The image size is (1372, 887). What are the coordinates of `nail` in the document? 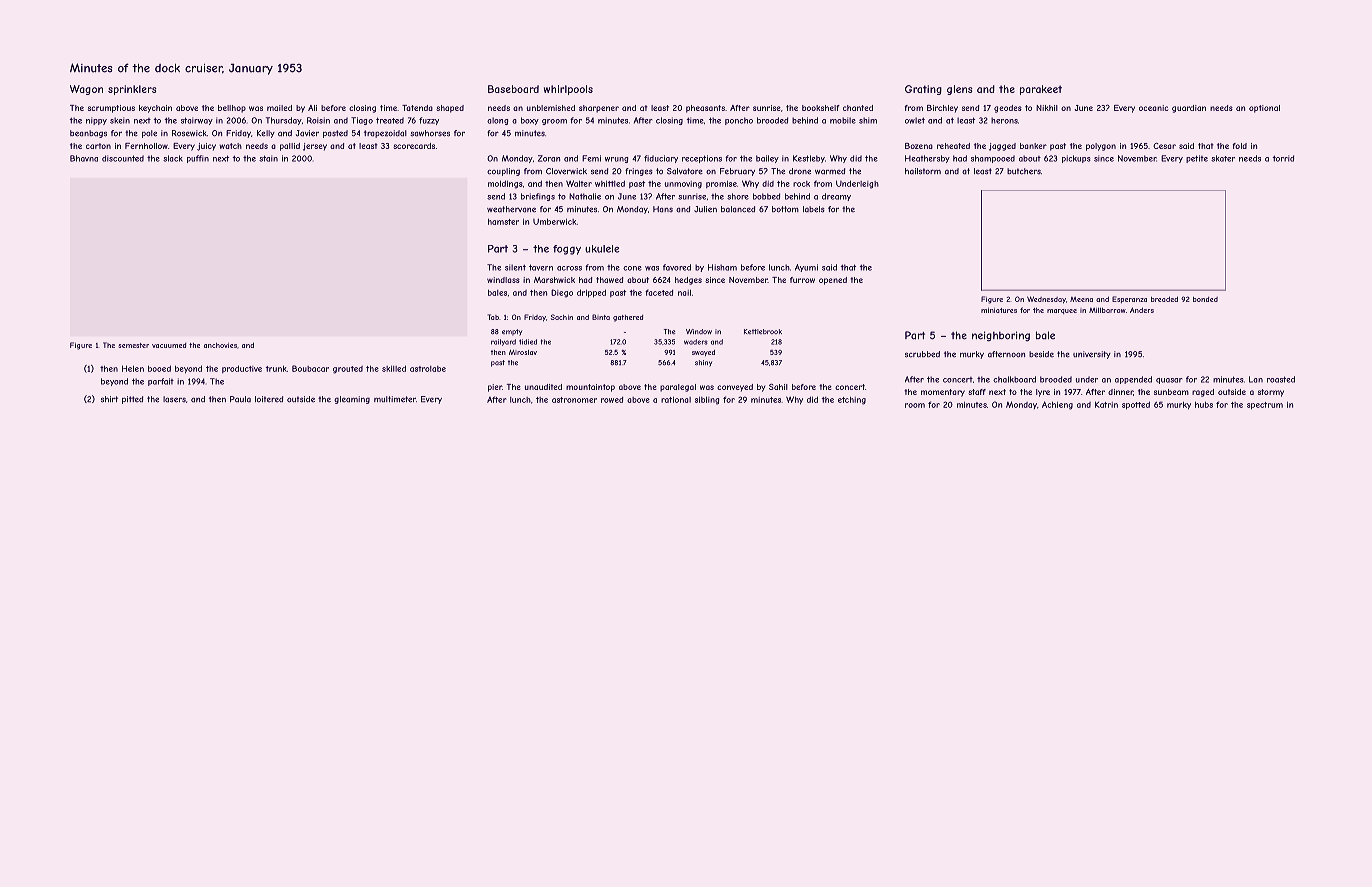 It's located at (684, 293).
